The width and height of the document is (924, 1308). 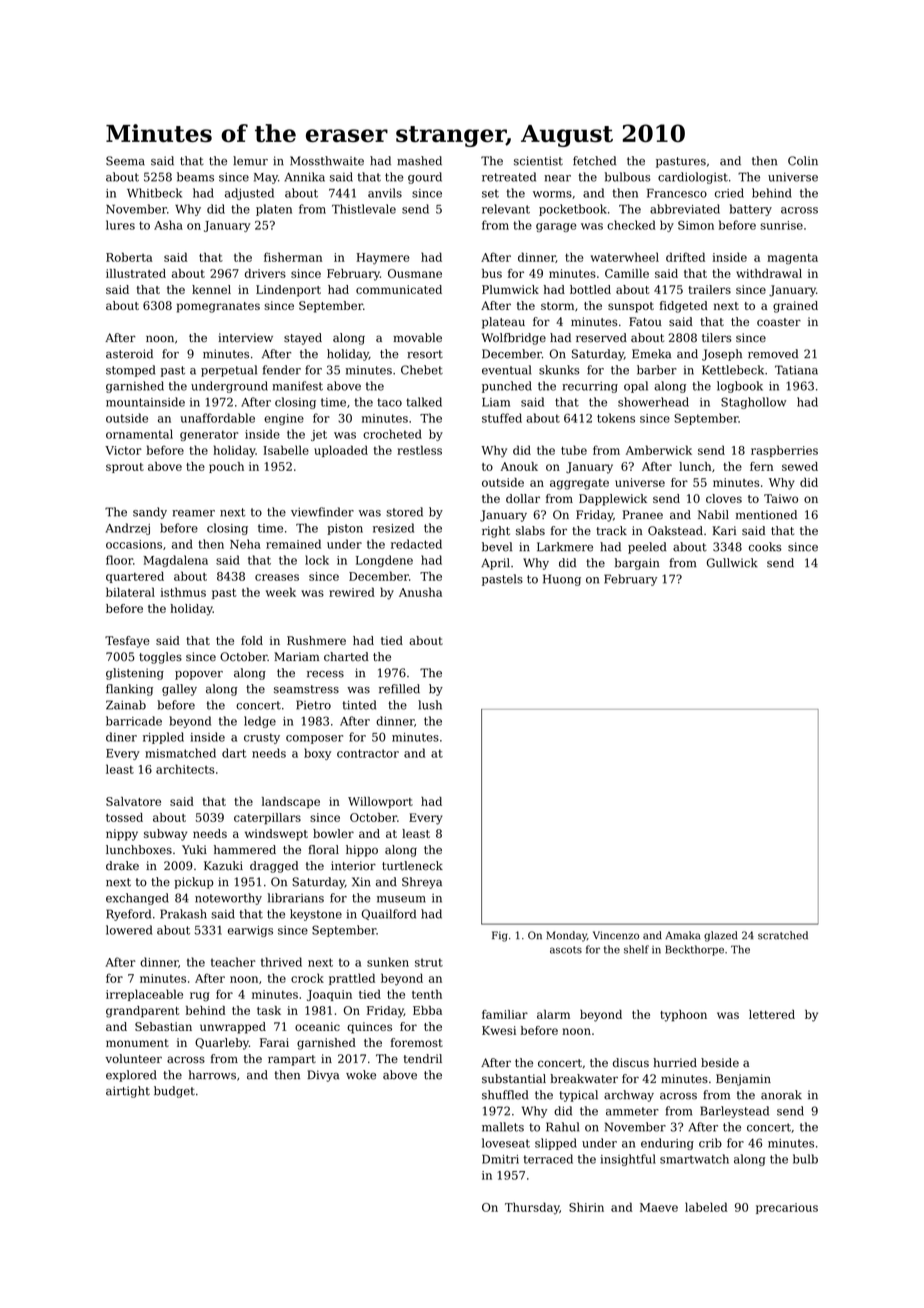 What do you see at coordinates (250, 161) in the document?
I see `lemur` at bounding box center [250, 161].
